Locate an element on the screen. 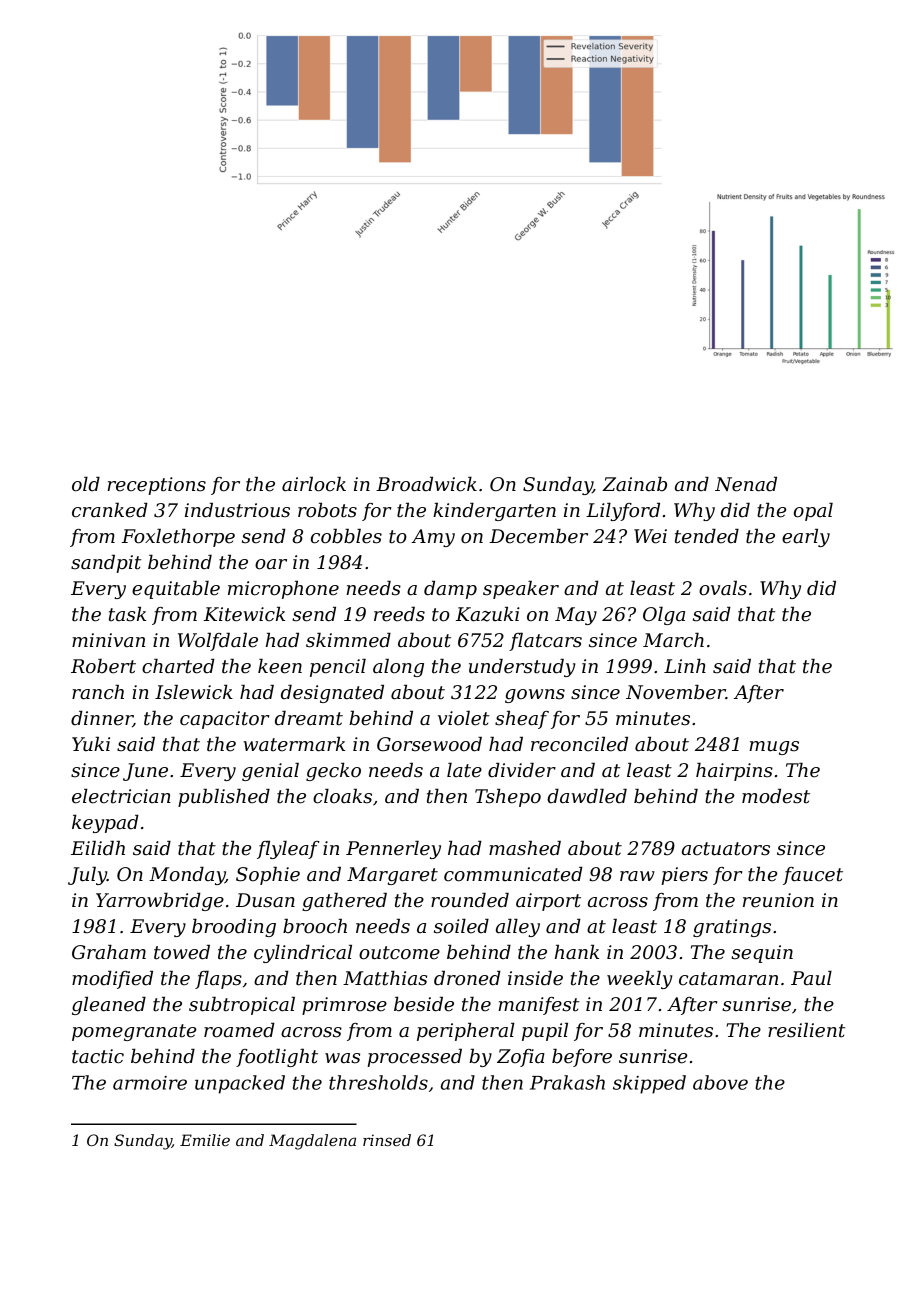 This screenshot has width=924, height=1311. Nenad is located at coordinates (746, 484).
